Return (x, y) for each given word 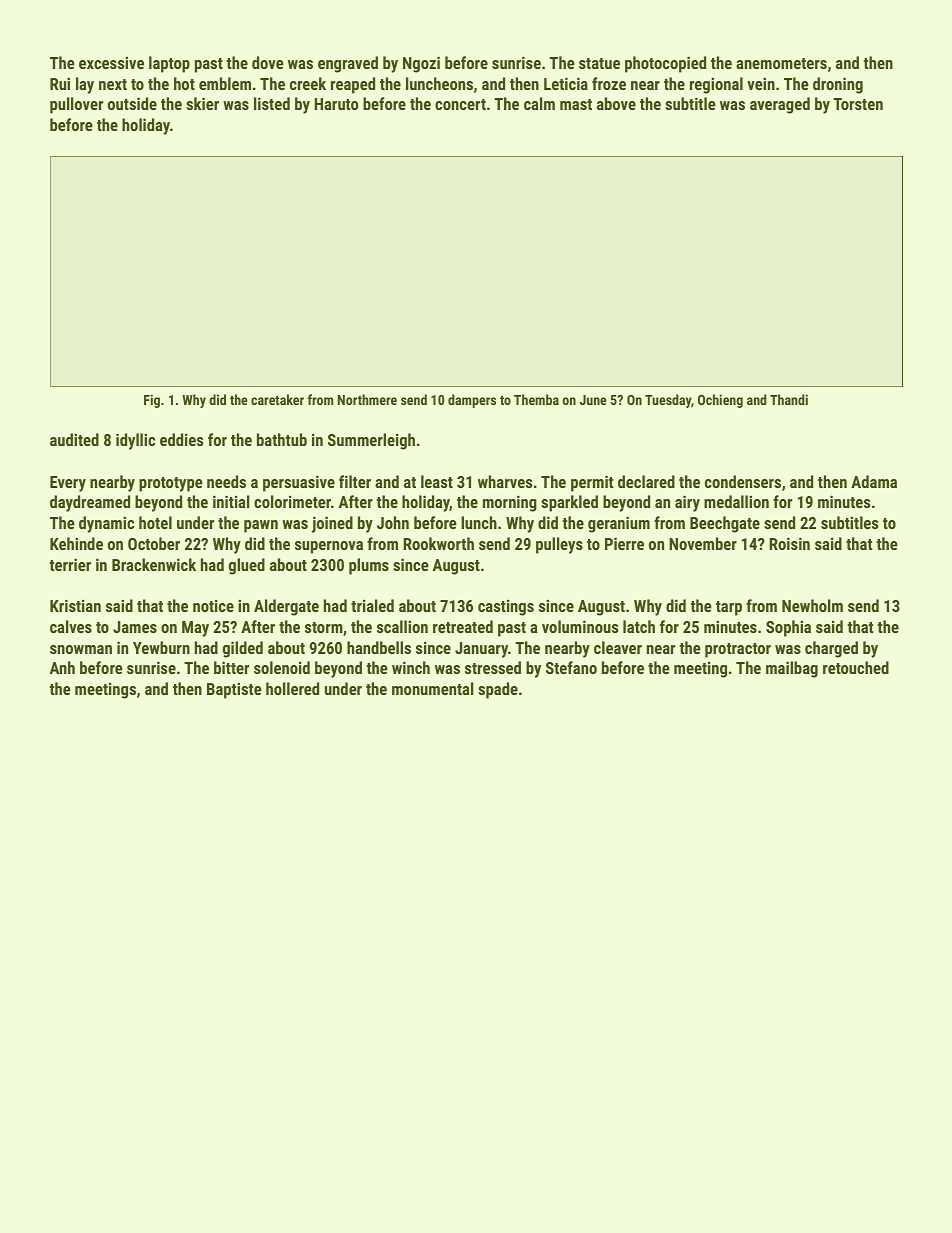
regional (716, 85)
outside (132, 103)
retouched (856, 667)
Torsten (858, 104)
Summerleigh (371, 441)
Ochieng (720, 401)
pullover (76, 105)
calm (539, 103)
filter (355, 481)
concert (460, 104)
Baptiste (234, 690)
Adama (874, 481)
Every (68, 484)
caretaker (277, 399)
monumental (433, 688)
